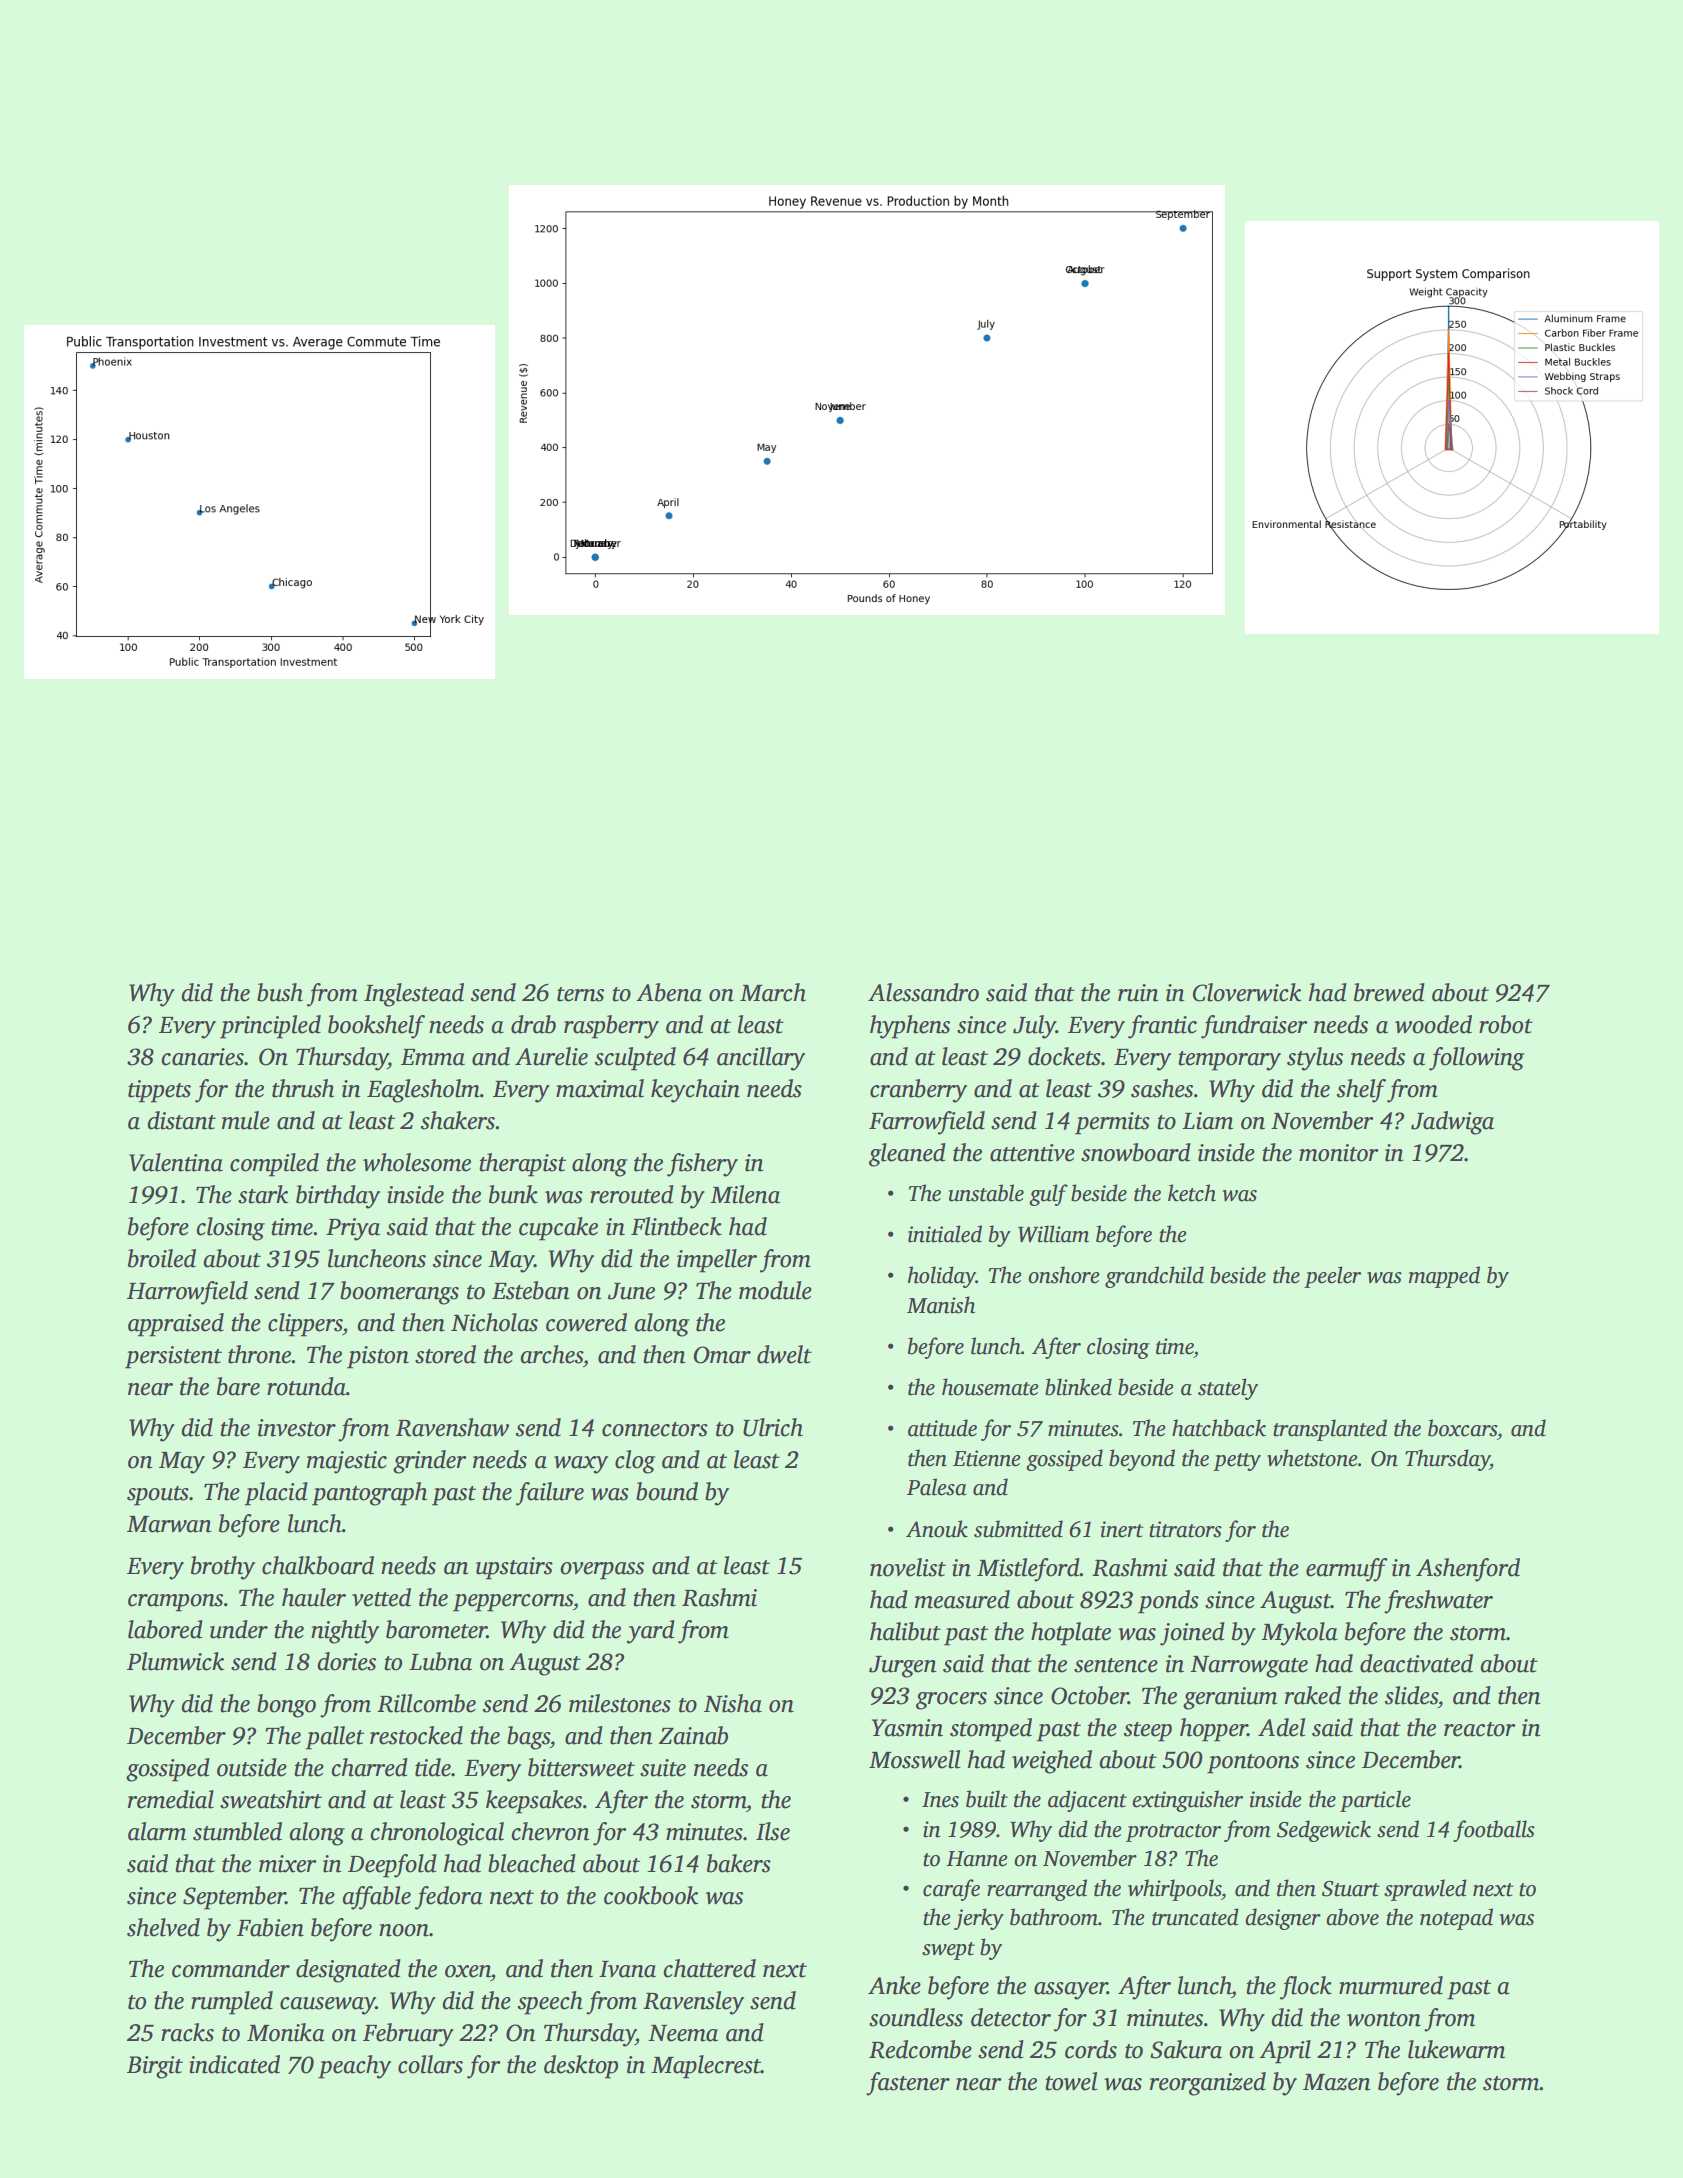  Describe the element at coordinates (1433, 1024) in the document. I see `wooded` at that location.
